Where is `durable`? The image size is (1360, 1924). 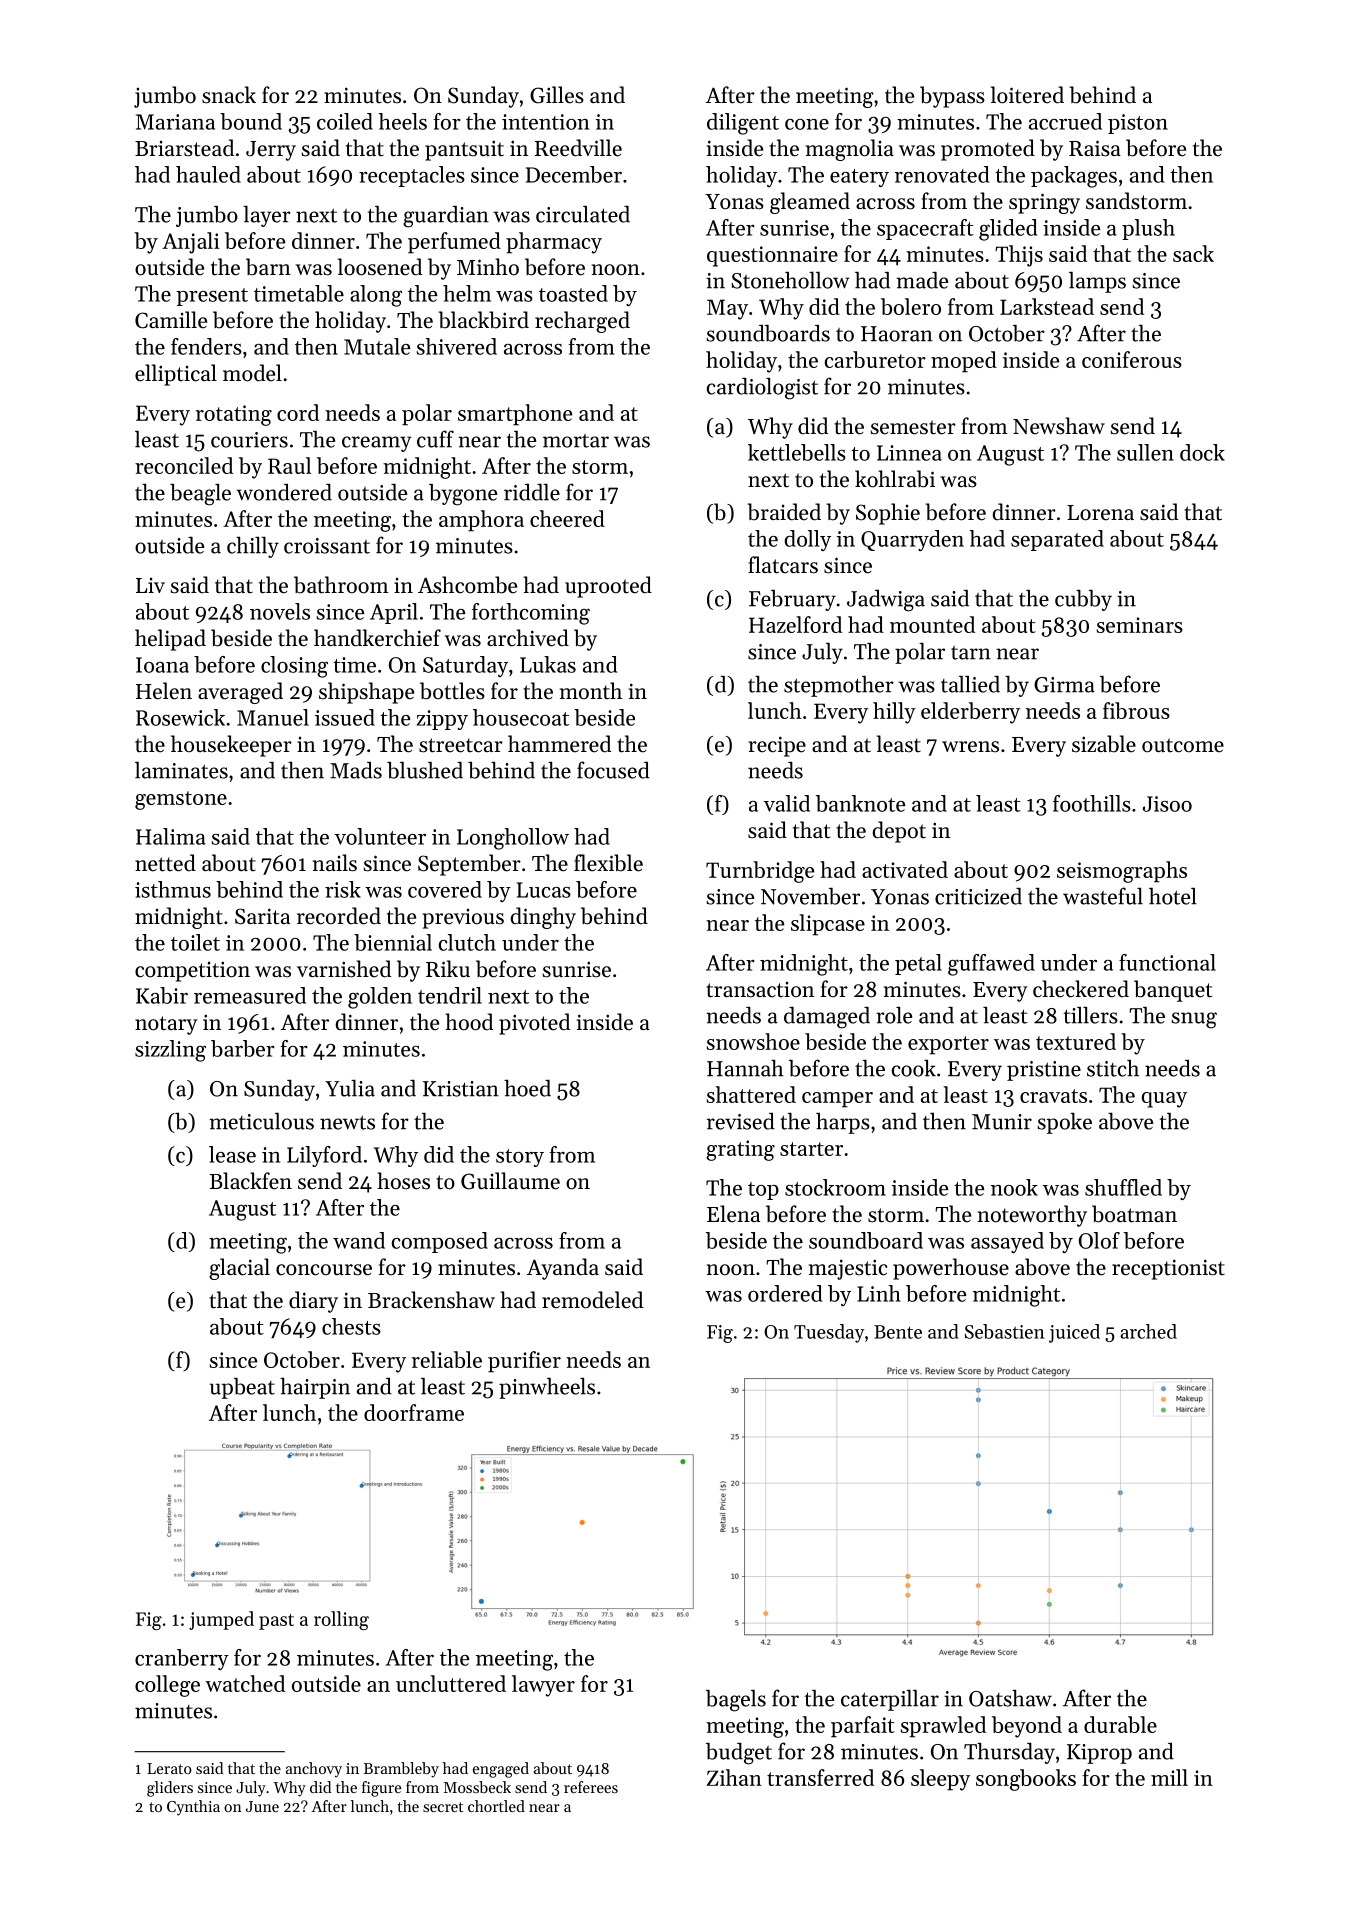
durable is located at coordinates (1120, 1724).
